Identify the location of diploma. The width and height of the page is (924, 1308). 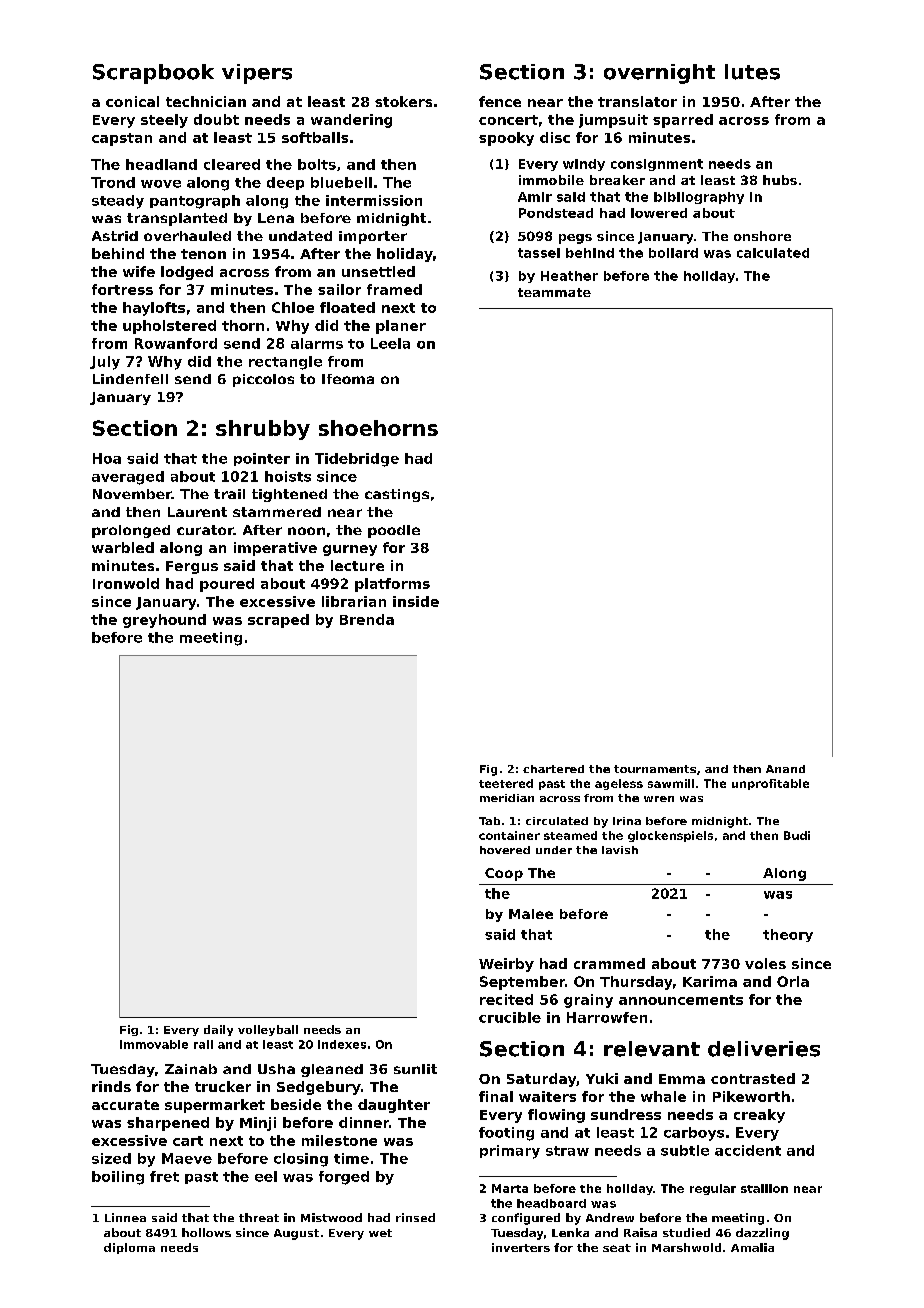
(129, 1248).
